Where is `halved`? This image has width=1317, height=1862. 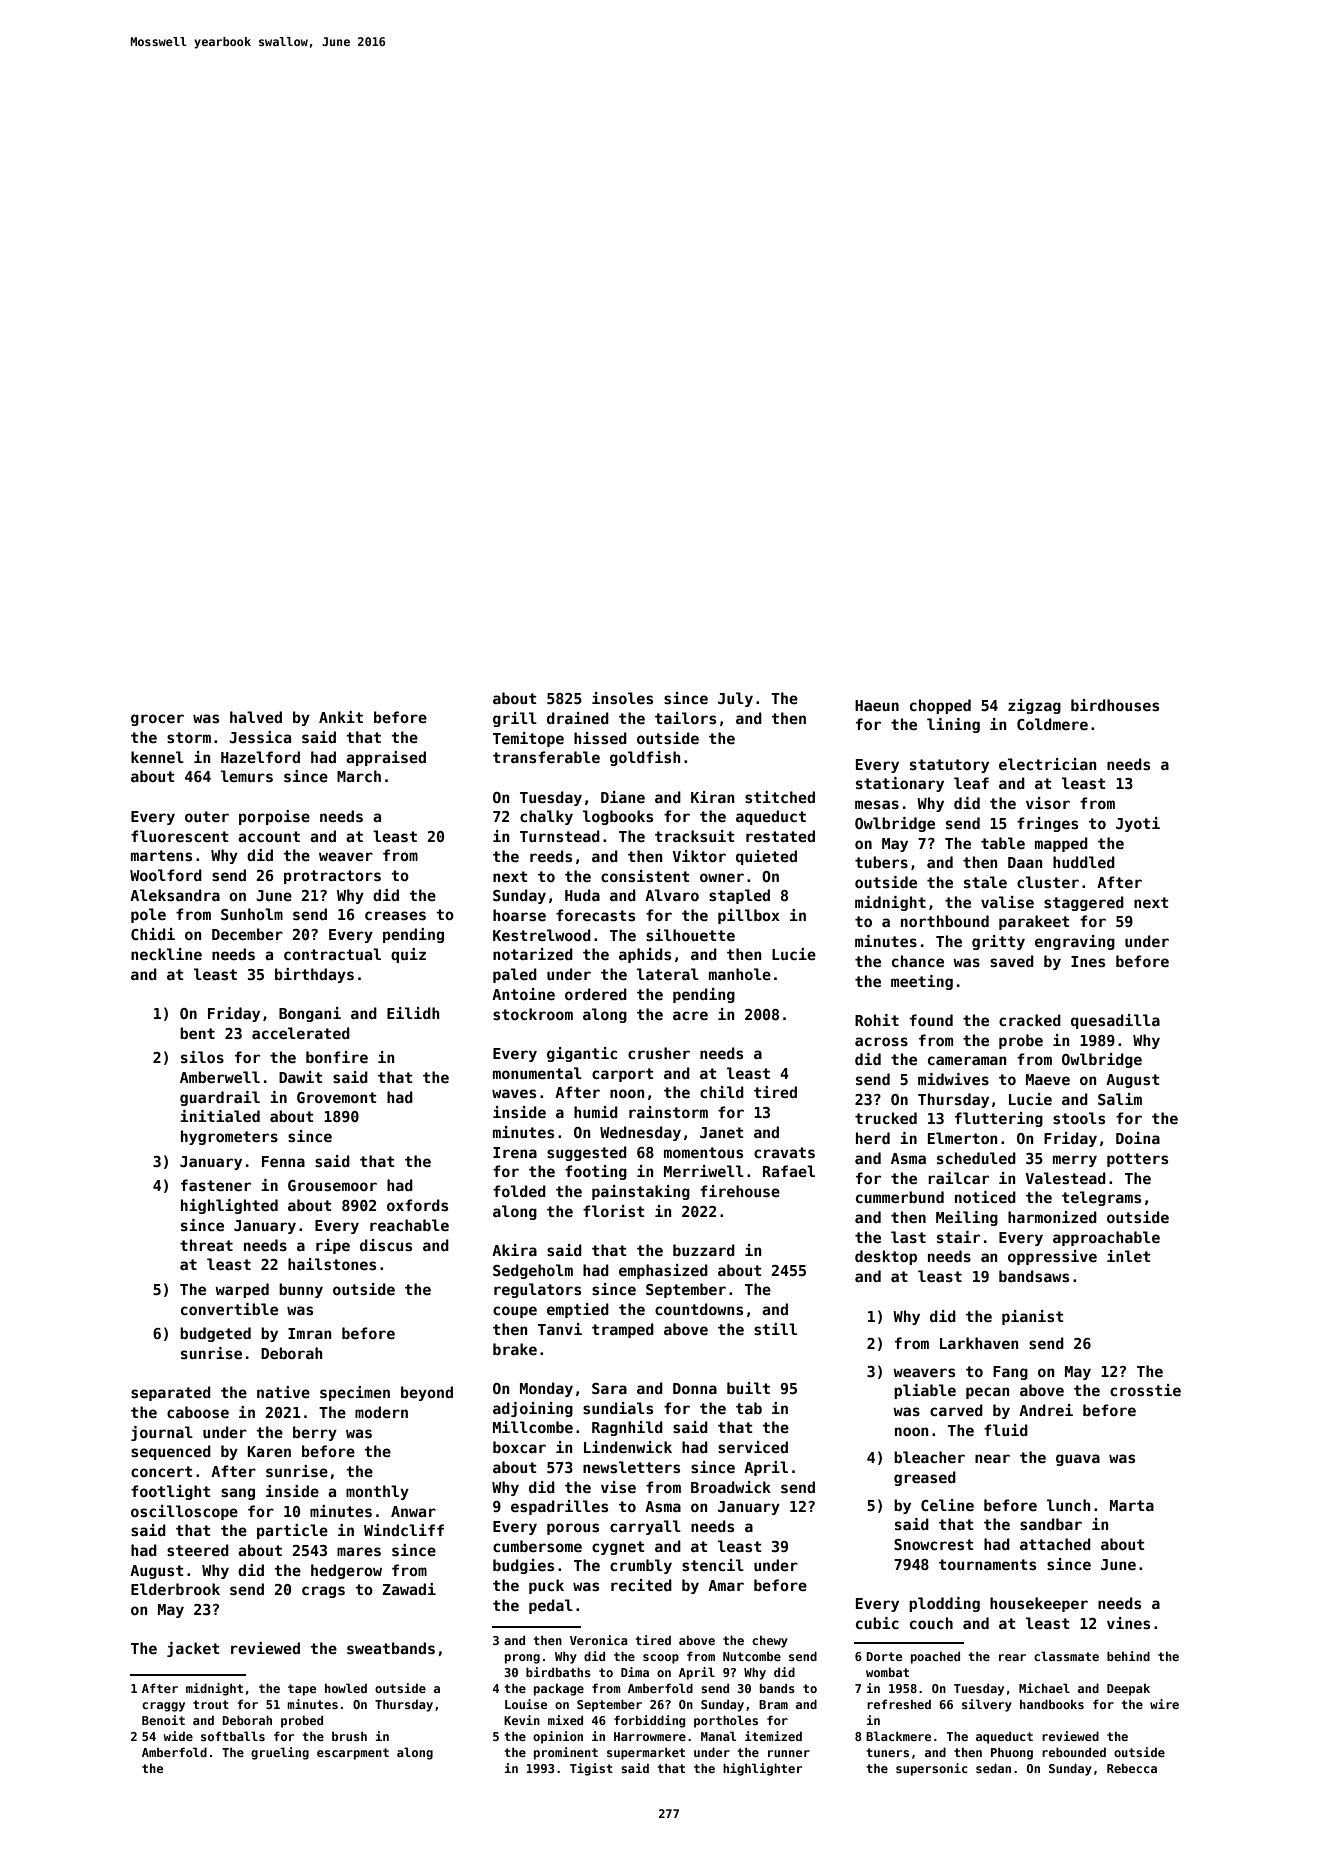 halved is located at coordinates (256, 717).
